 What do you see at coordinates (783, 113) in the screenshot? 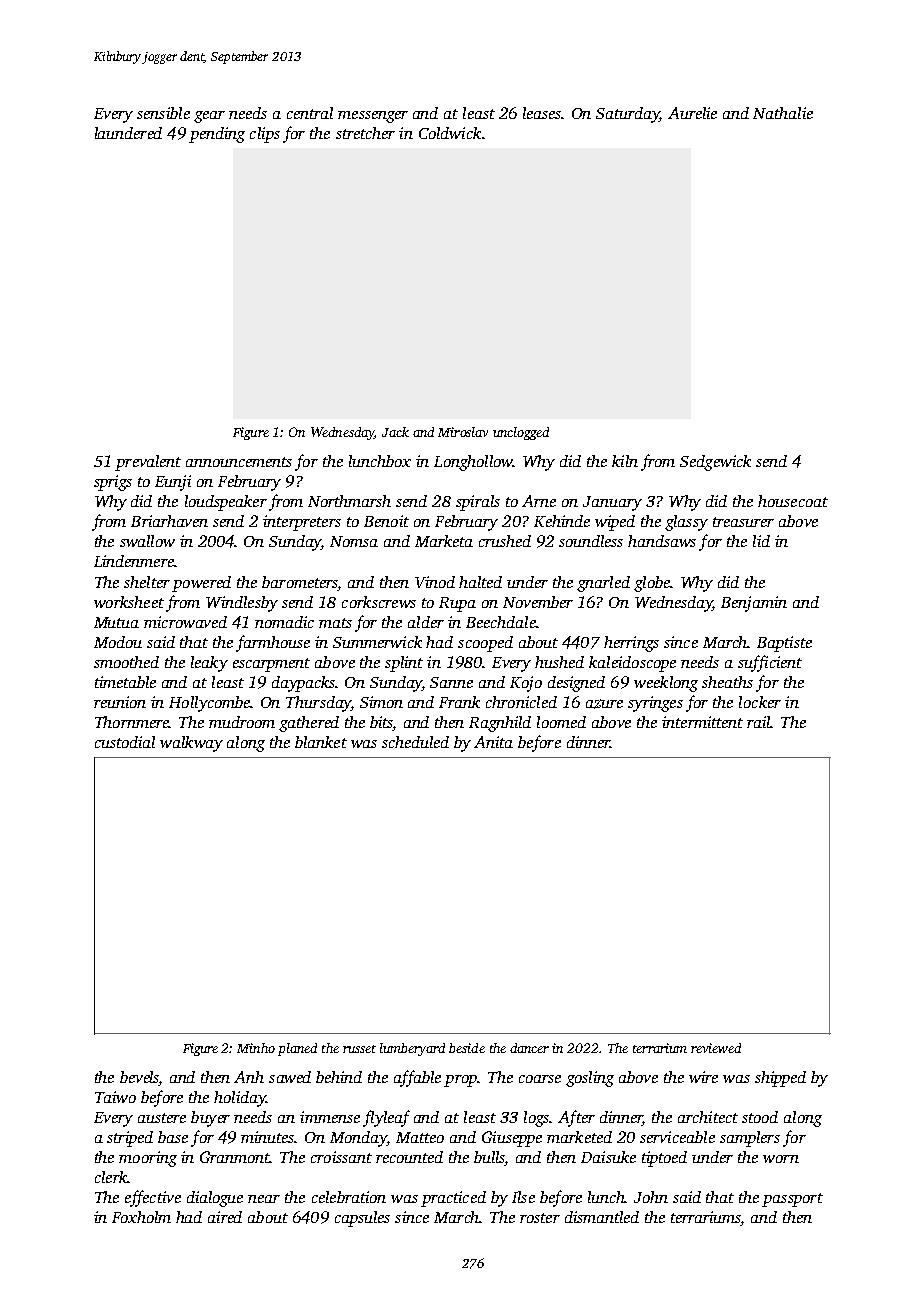
I see `Nathalie` at bounding box center [783, 113].
